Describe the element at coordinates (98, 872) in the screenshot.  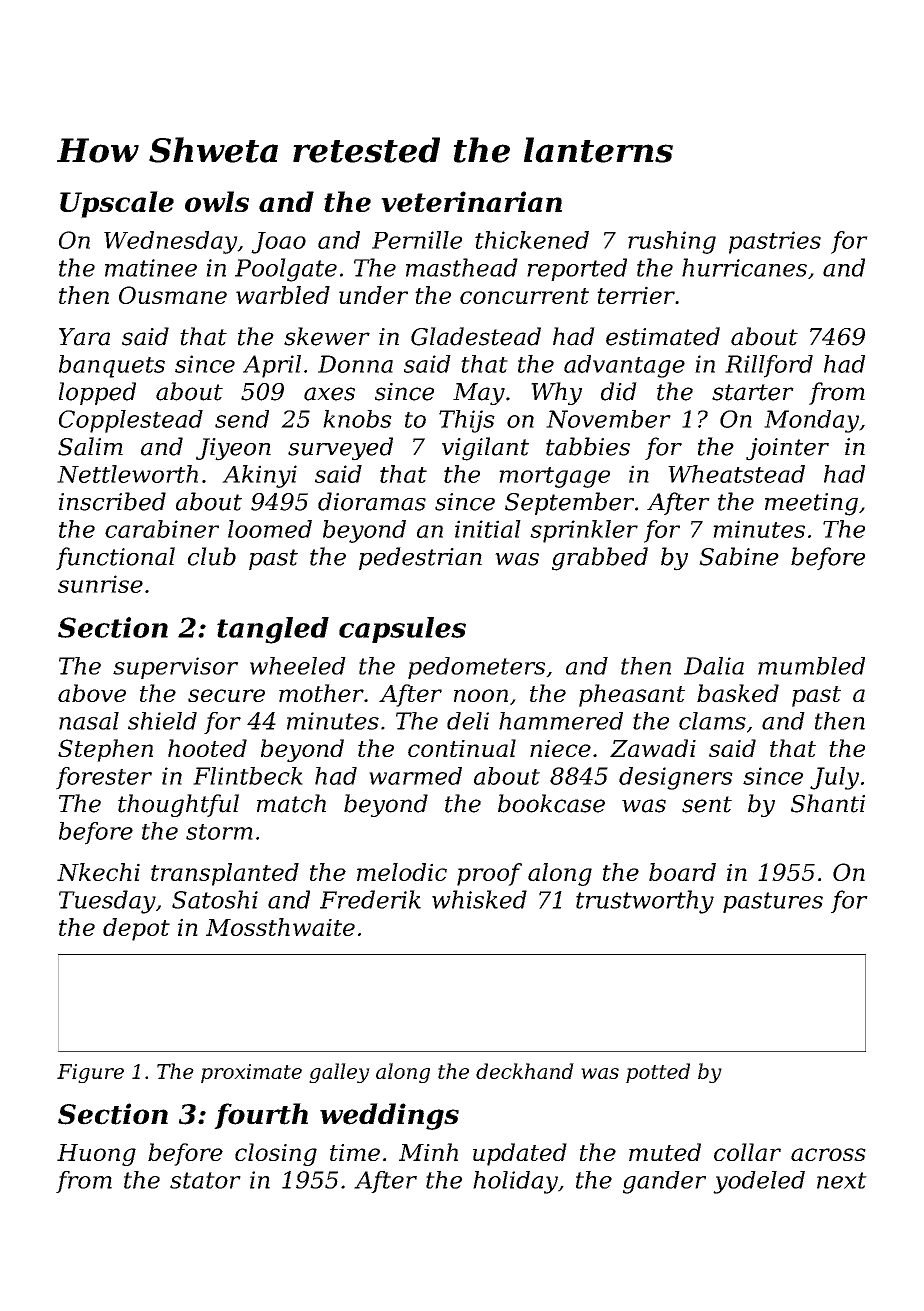
I see `Nkechi` at that location.
